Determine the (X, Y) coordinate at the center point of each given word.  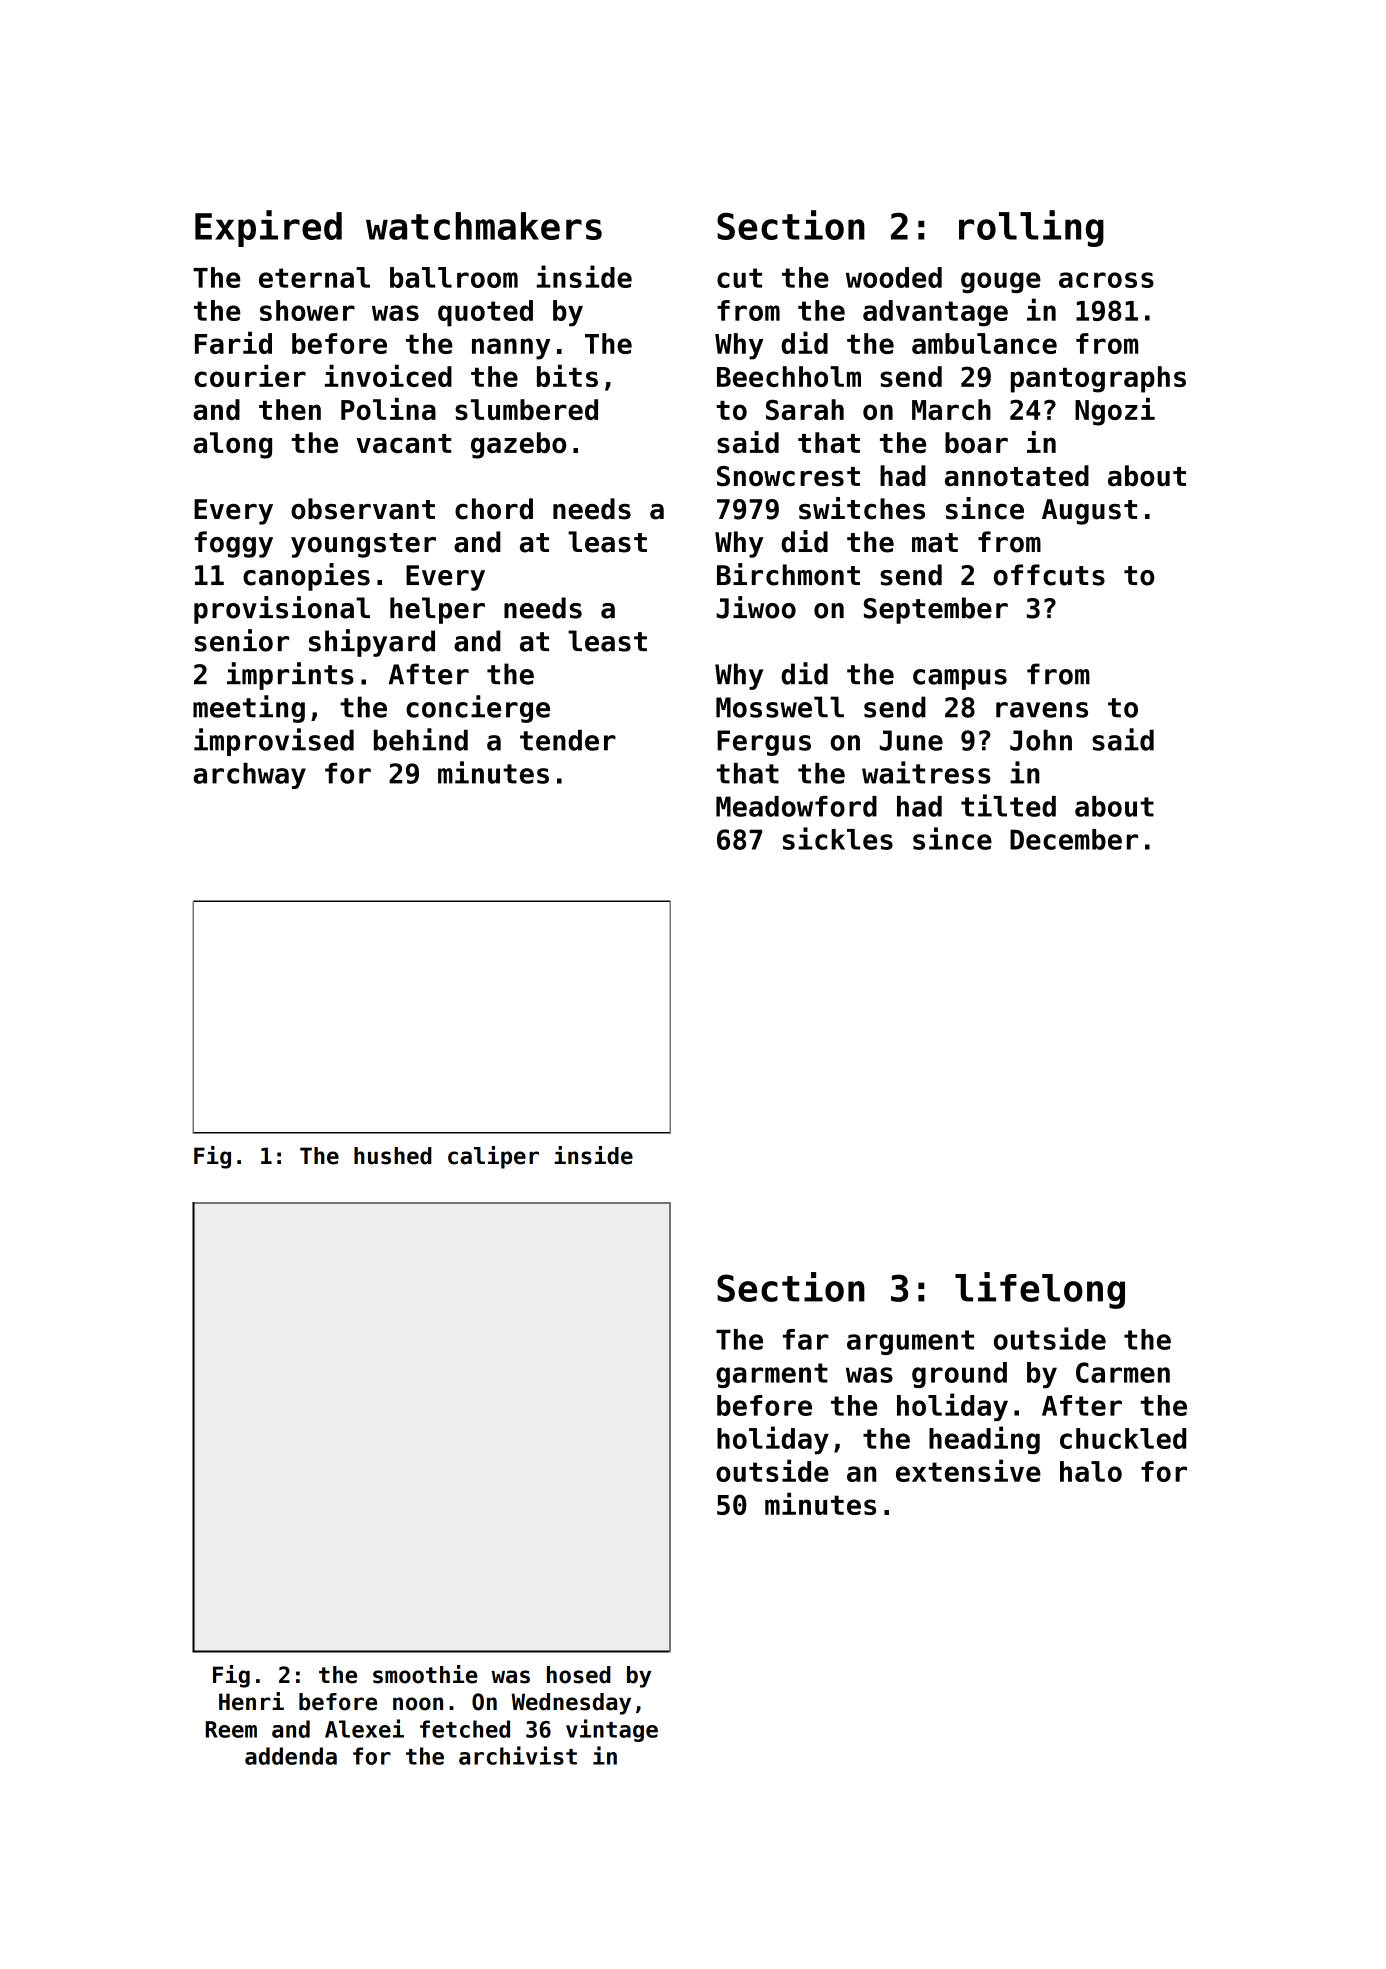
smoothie (425, 1674)
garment (772, 1375)
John (1041, 740)
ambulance (984, 343)
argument (910, 1342)
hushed (393, 1156)
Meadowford (796, 806)
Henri (251, 1701)
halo (1091, 1471)
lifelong (1040, 1290)
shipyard (372, 643)
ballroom (454, 277)
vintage (612, 1730)
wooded (894, 277)
